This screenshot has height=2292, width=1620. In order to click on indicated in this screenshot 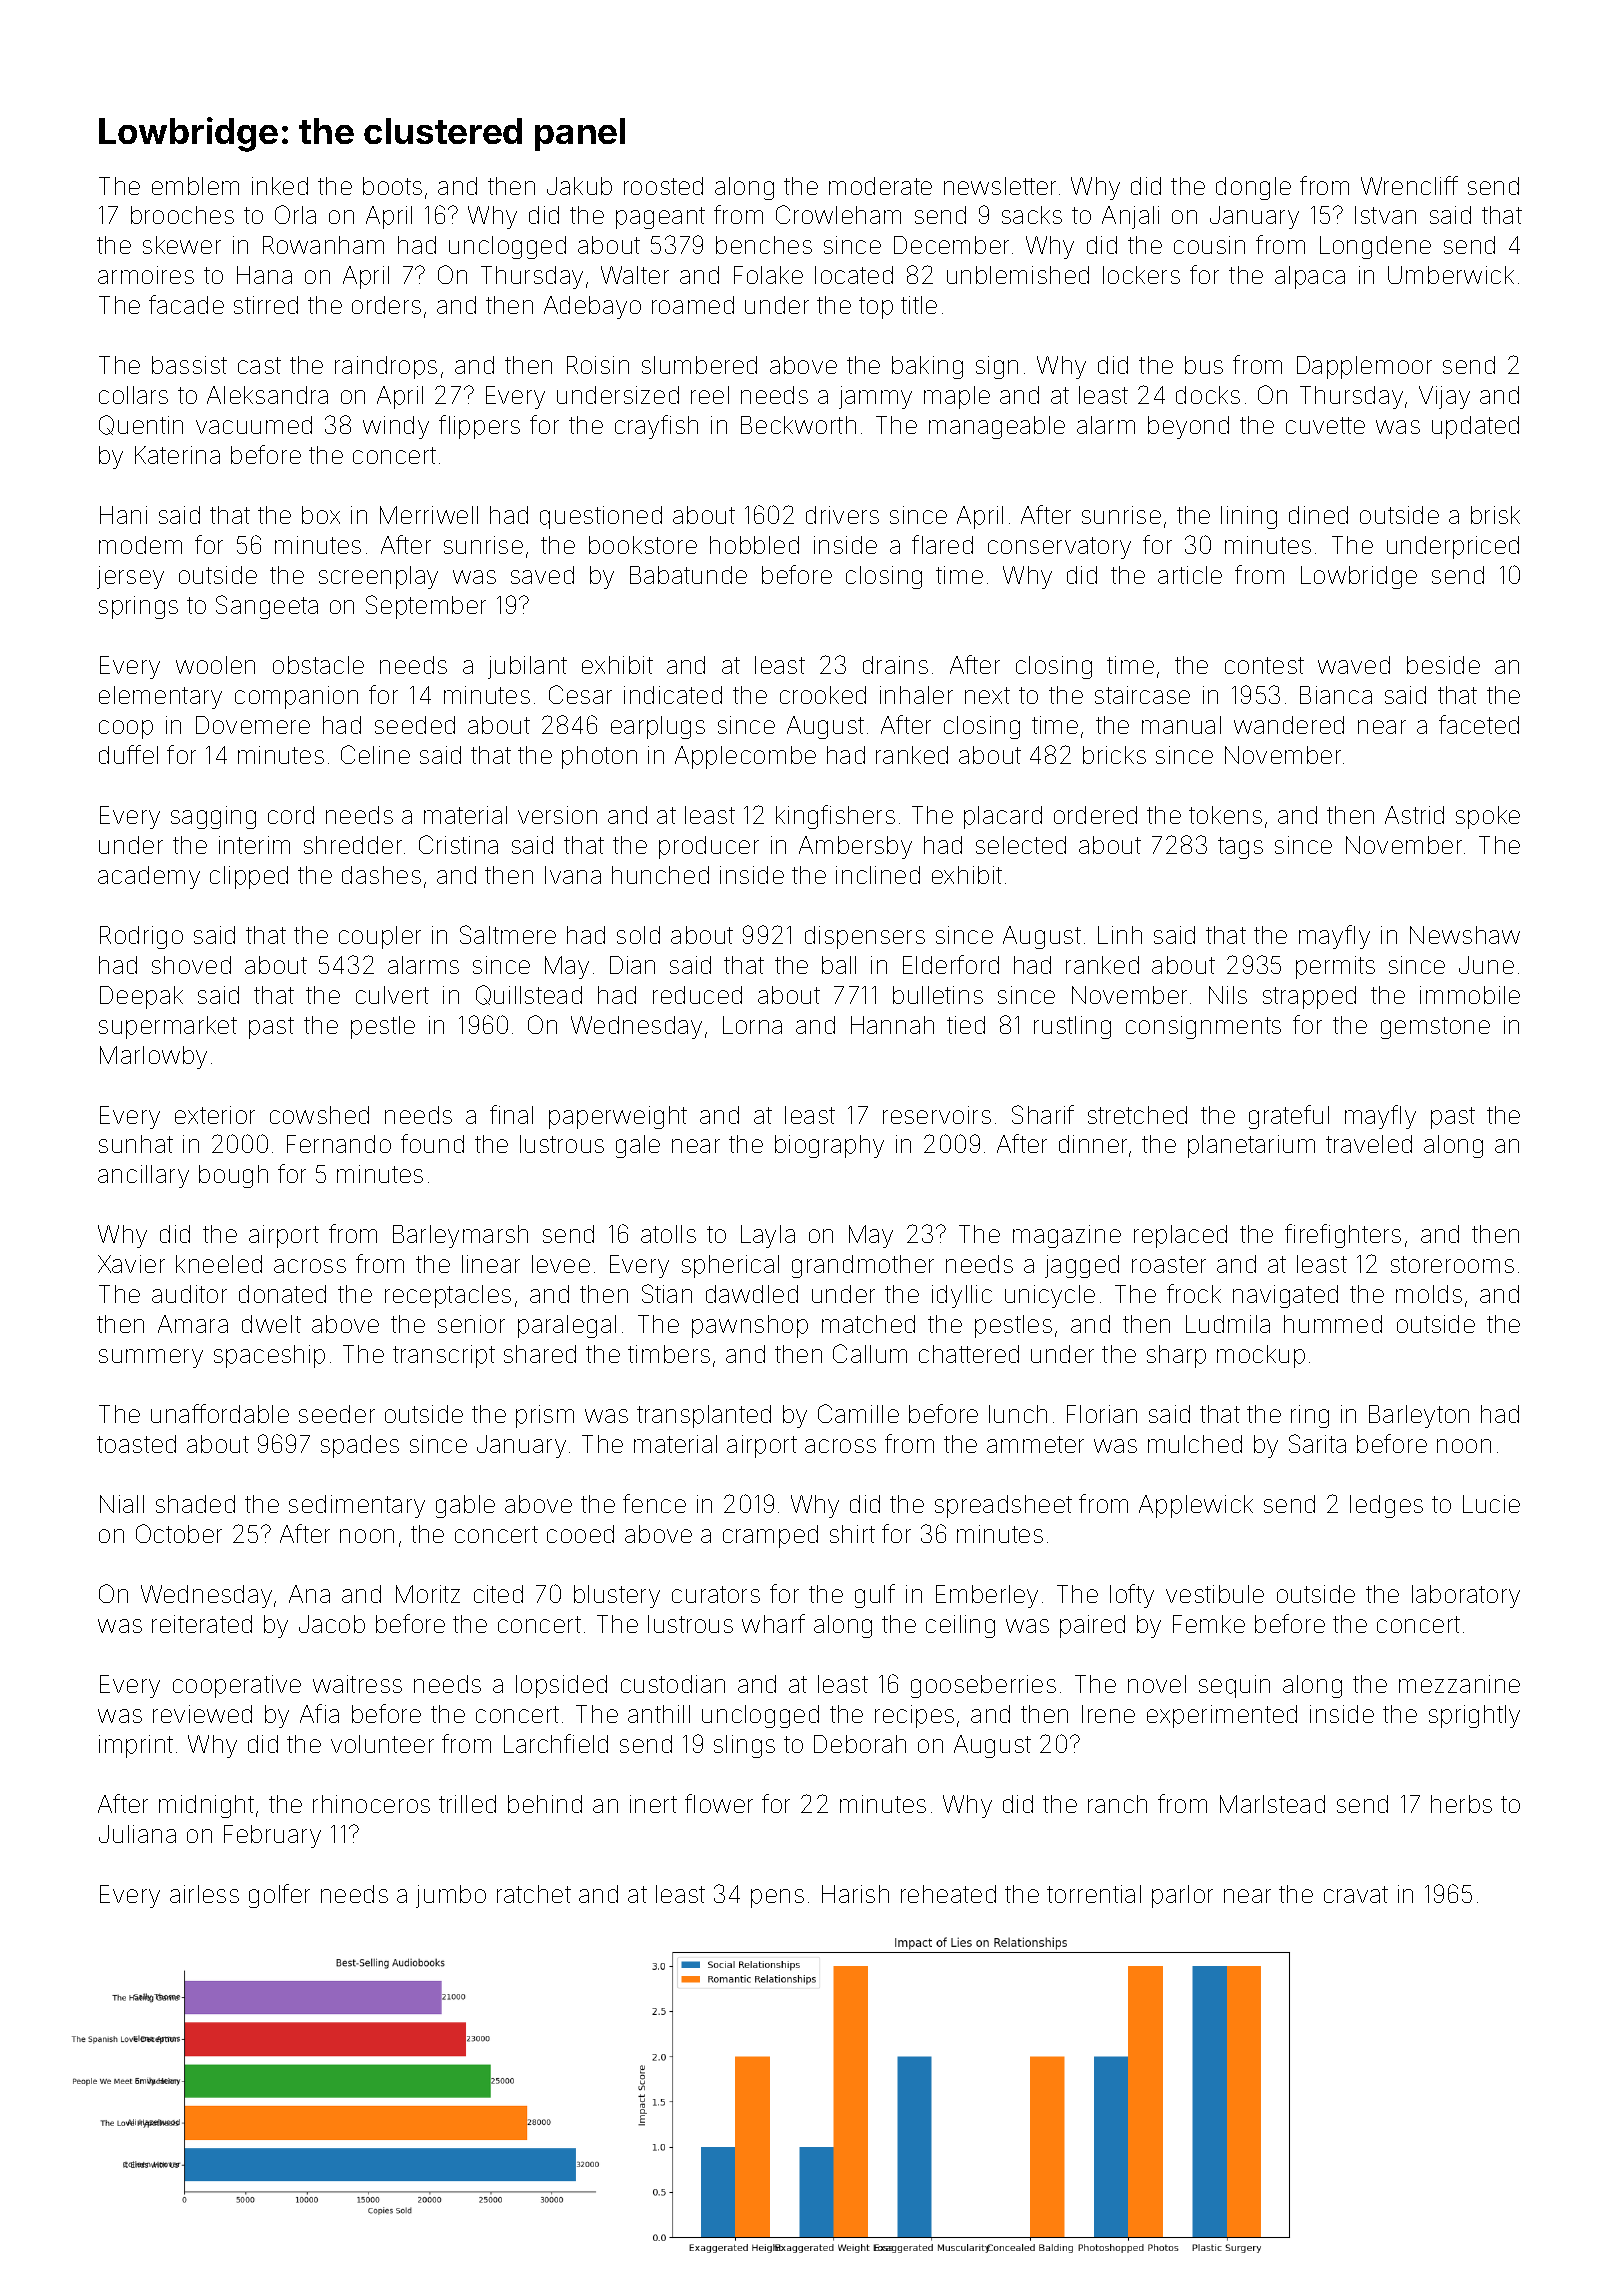, I will do `click(673, 695)`.
